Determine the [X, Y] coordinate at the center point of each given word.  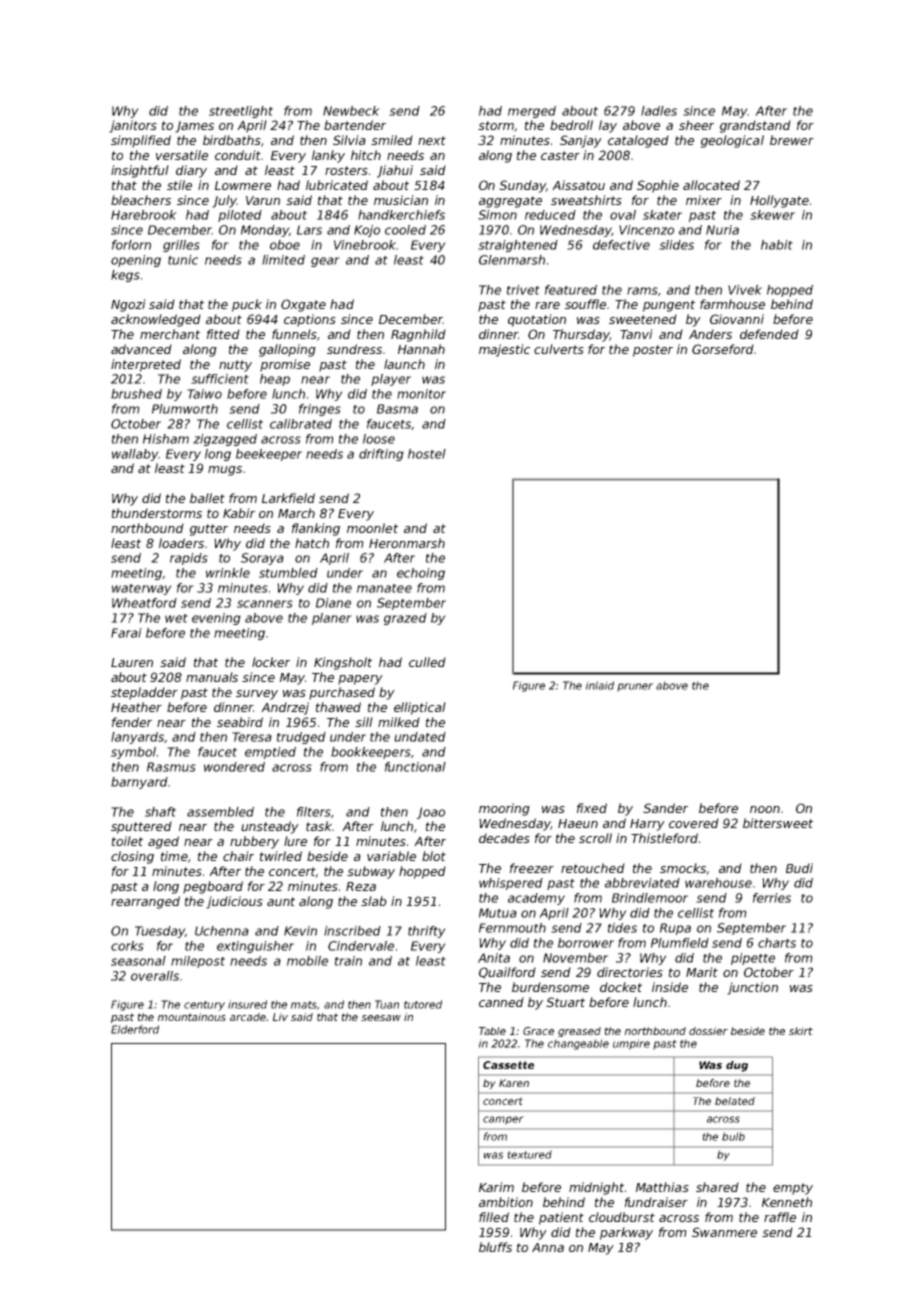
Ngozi [128, 305]
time [174, 856]
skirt [801, 1031]
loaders [181, 543]
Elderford [135, 1029]
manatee [384, 588]
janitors [133, 126]
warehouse [718, 883]
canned [501, 1002]
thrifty [427, 932]
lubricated [337, 185]
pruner [635, 687]
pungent [669, 306]
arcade [248, 1017]
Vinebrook [365, 245]
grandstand [755, 126]
